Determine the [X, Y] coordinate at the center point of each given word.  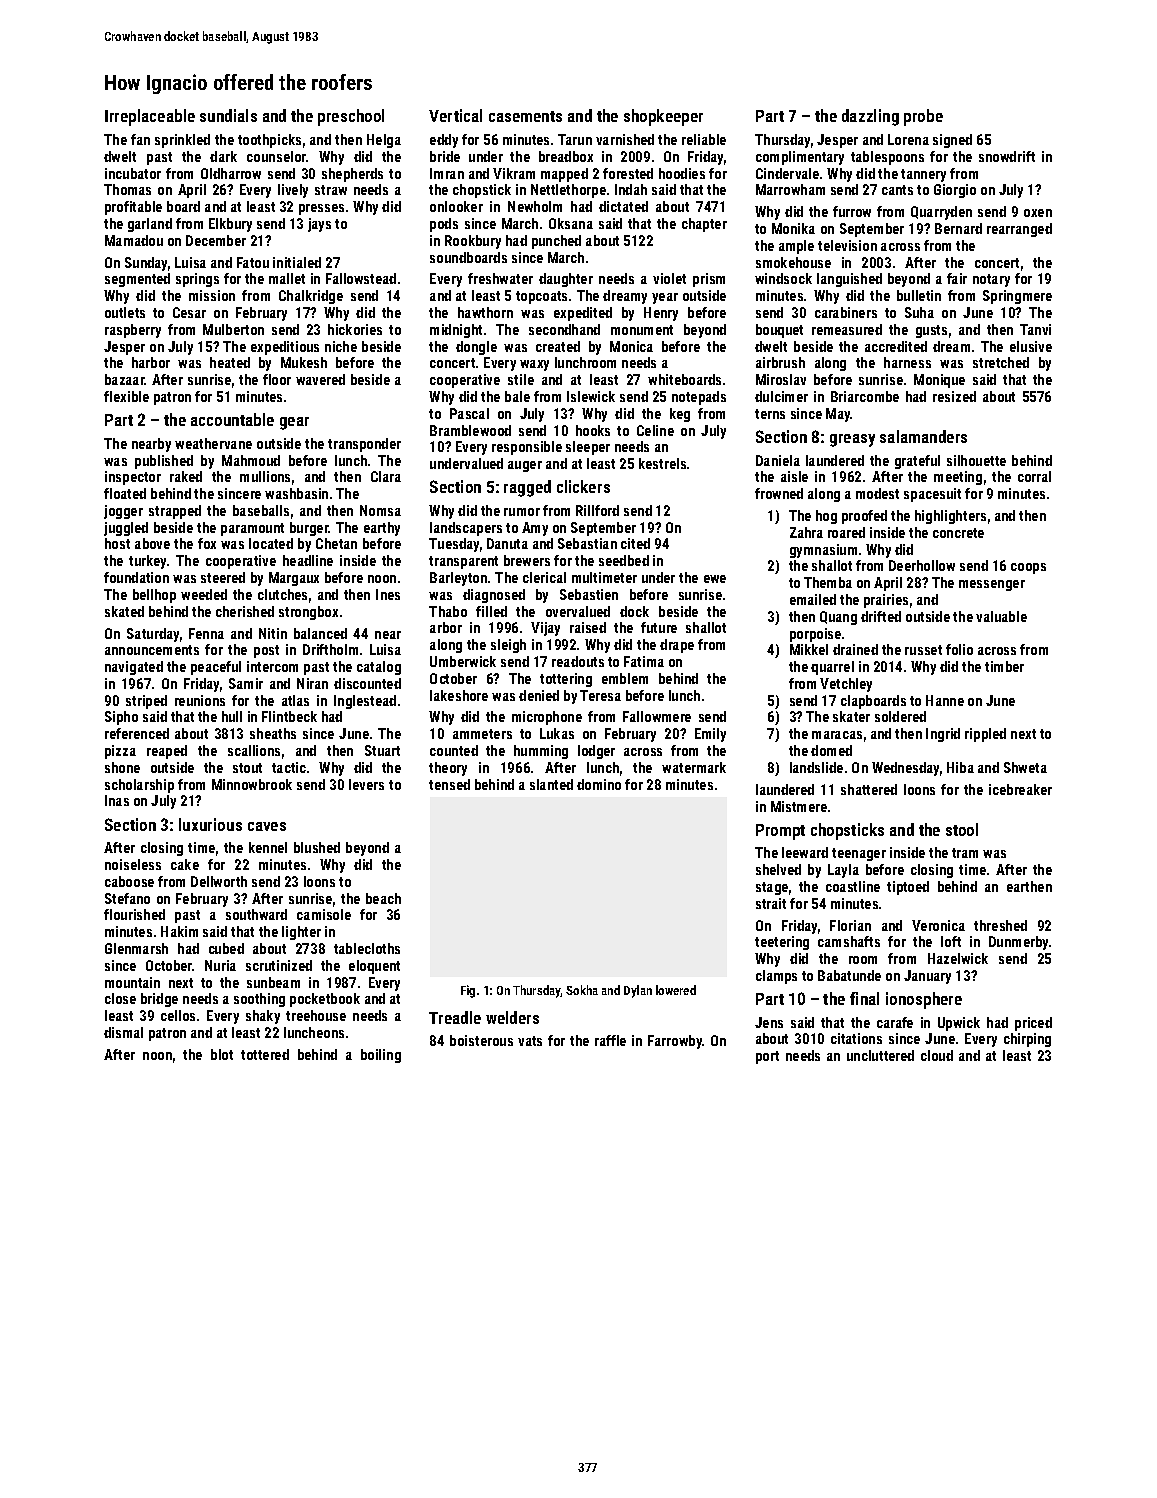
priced [1033, 1024]
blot [222, 1054]
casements [525, 116]
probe [923, 117]
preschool [351, 117]
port [767, 1057]
